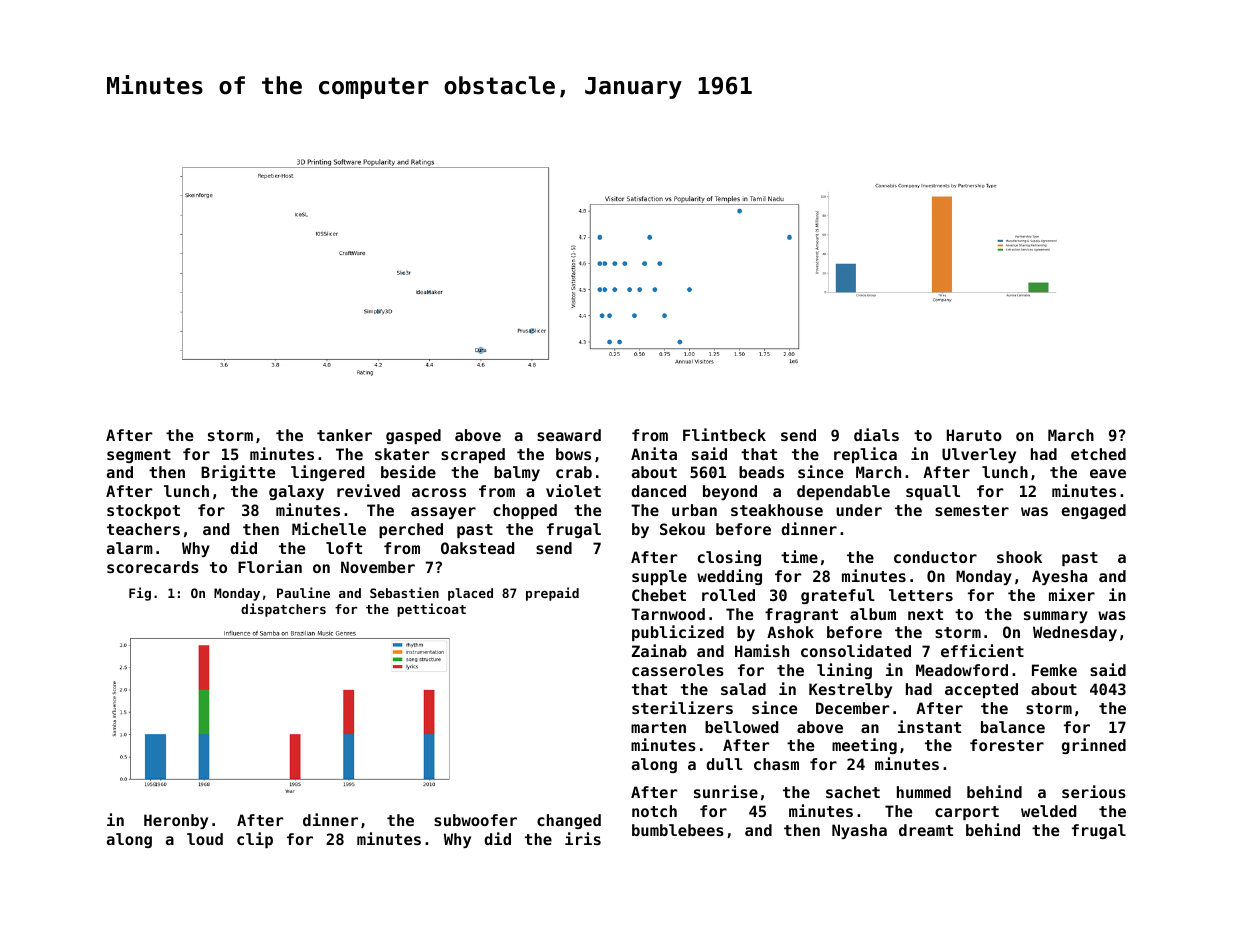  Describe the element at coordinates (935, 557) in the document. I see `conductor` at that location.
